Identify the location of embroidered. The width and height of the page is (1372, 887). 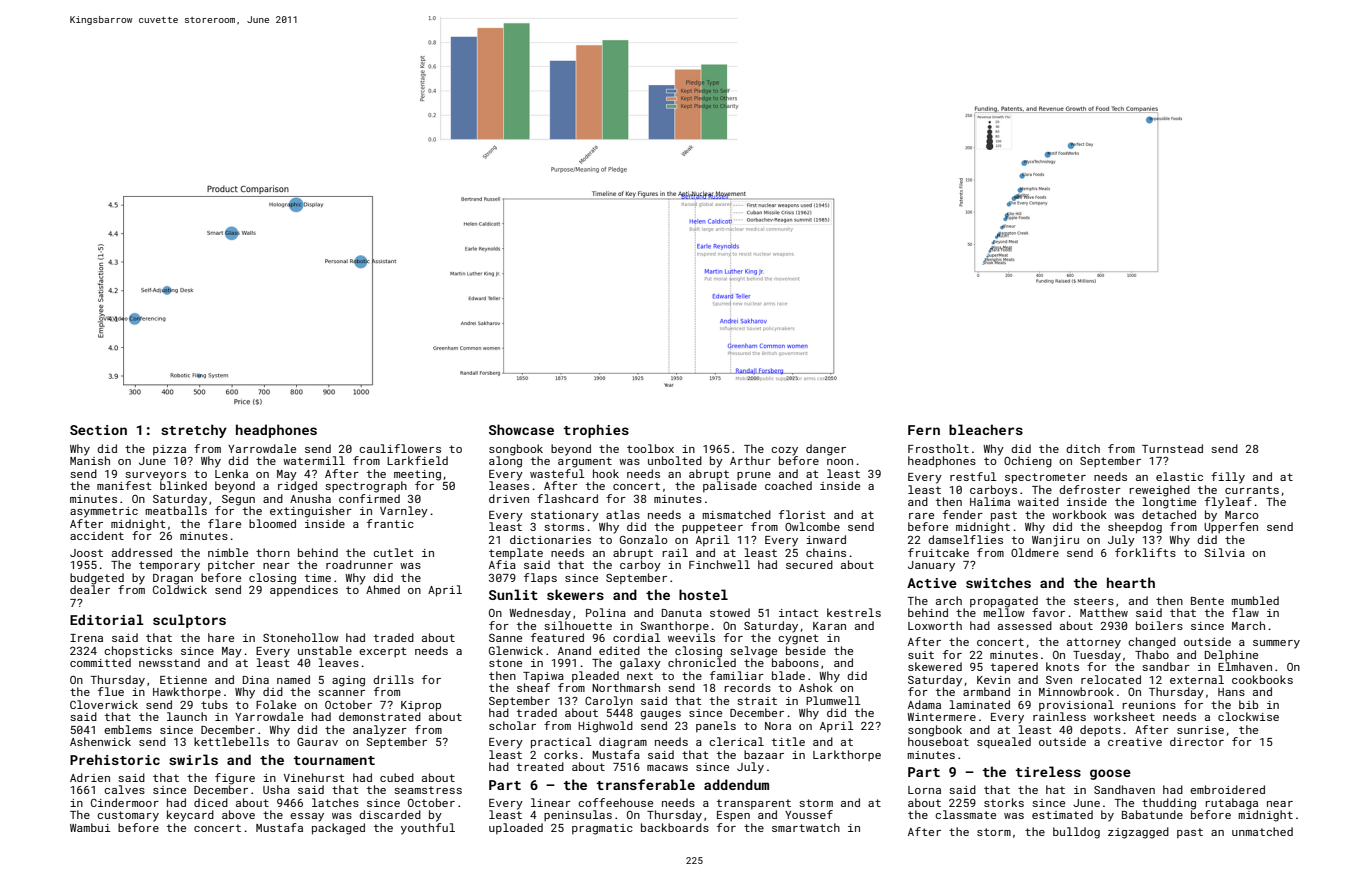
(1227, 789).
